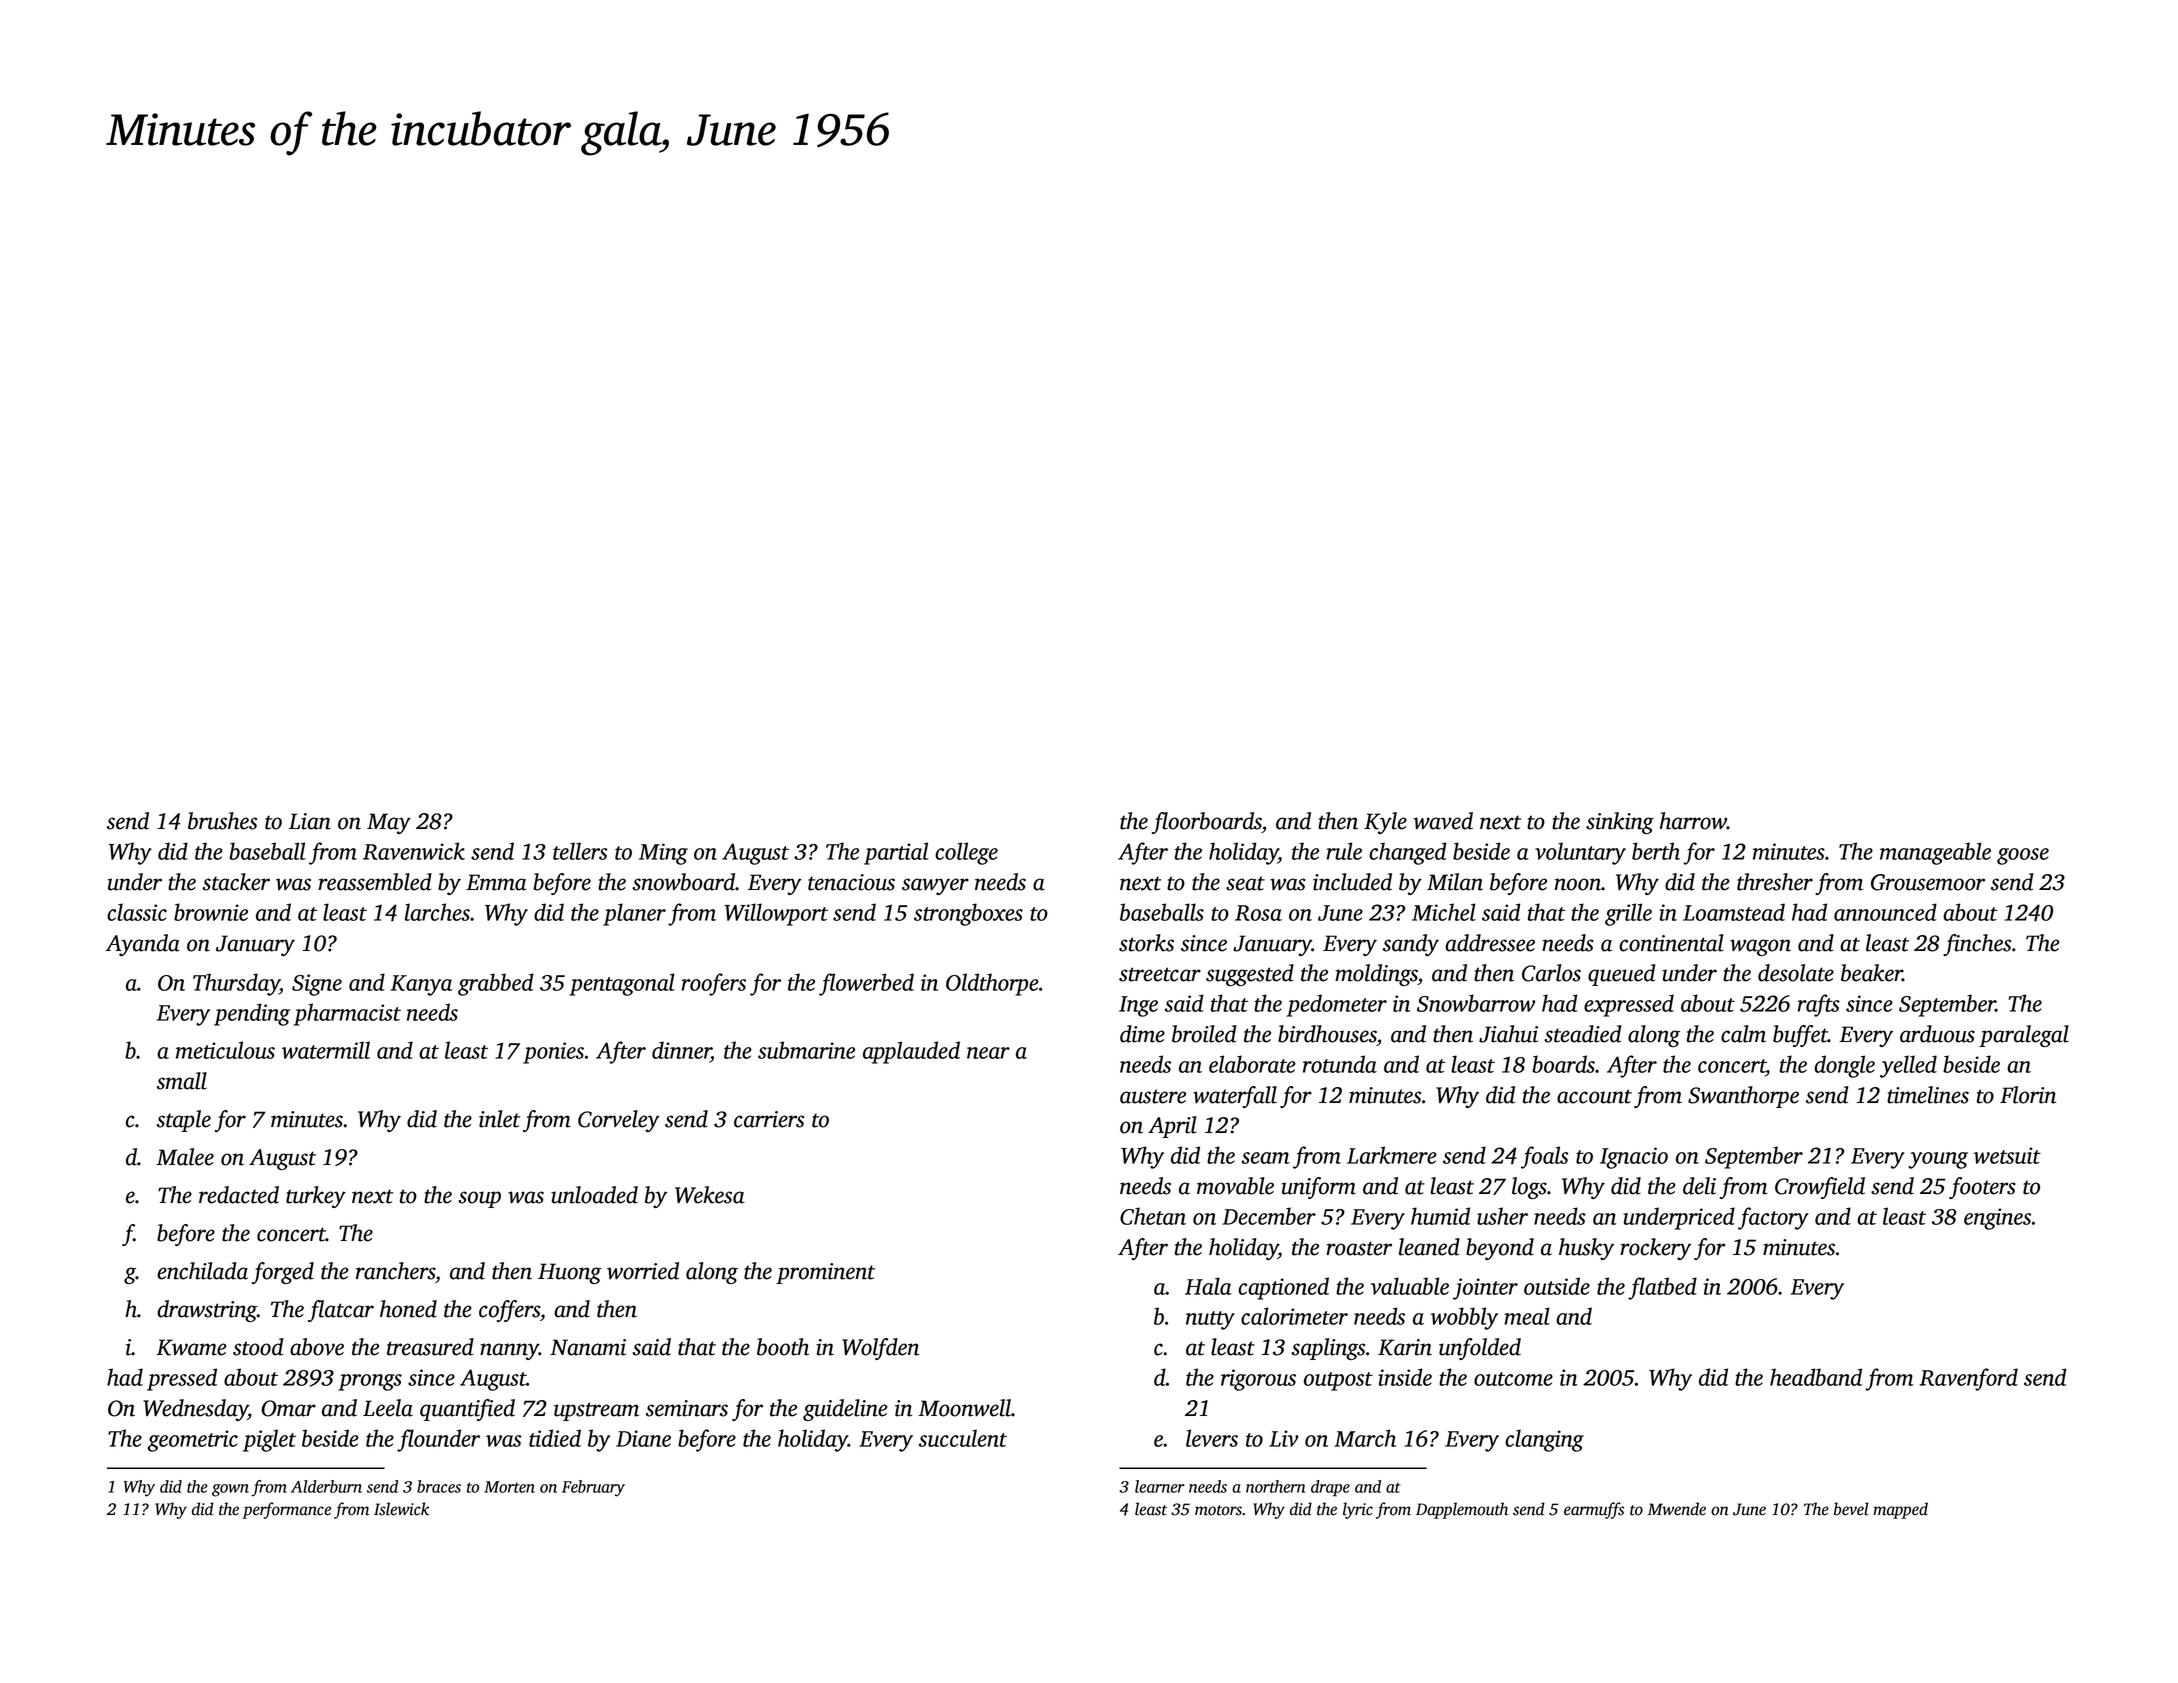 The height and width of the page is (1683, 2178). I want to click on paralegal, so click(2024, 1036).
